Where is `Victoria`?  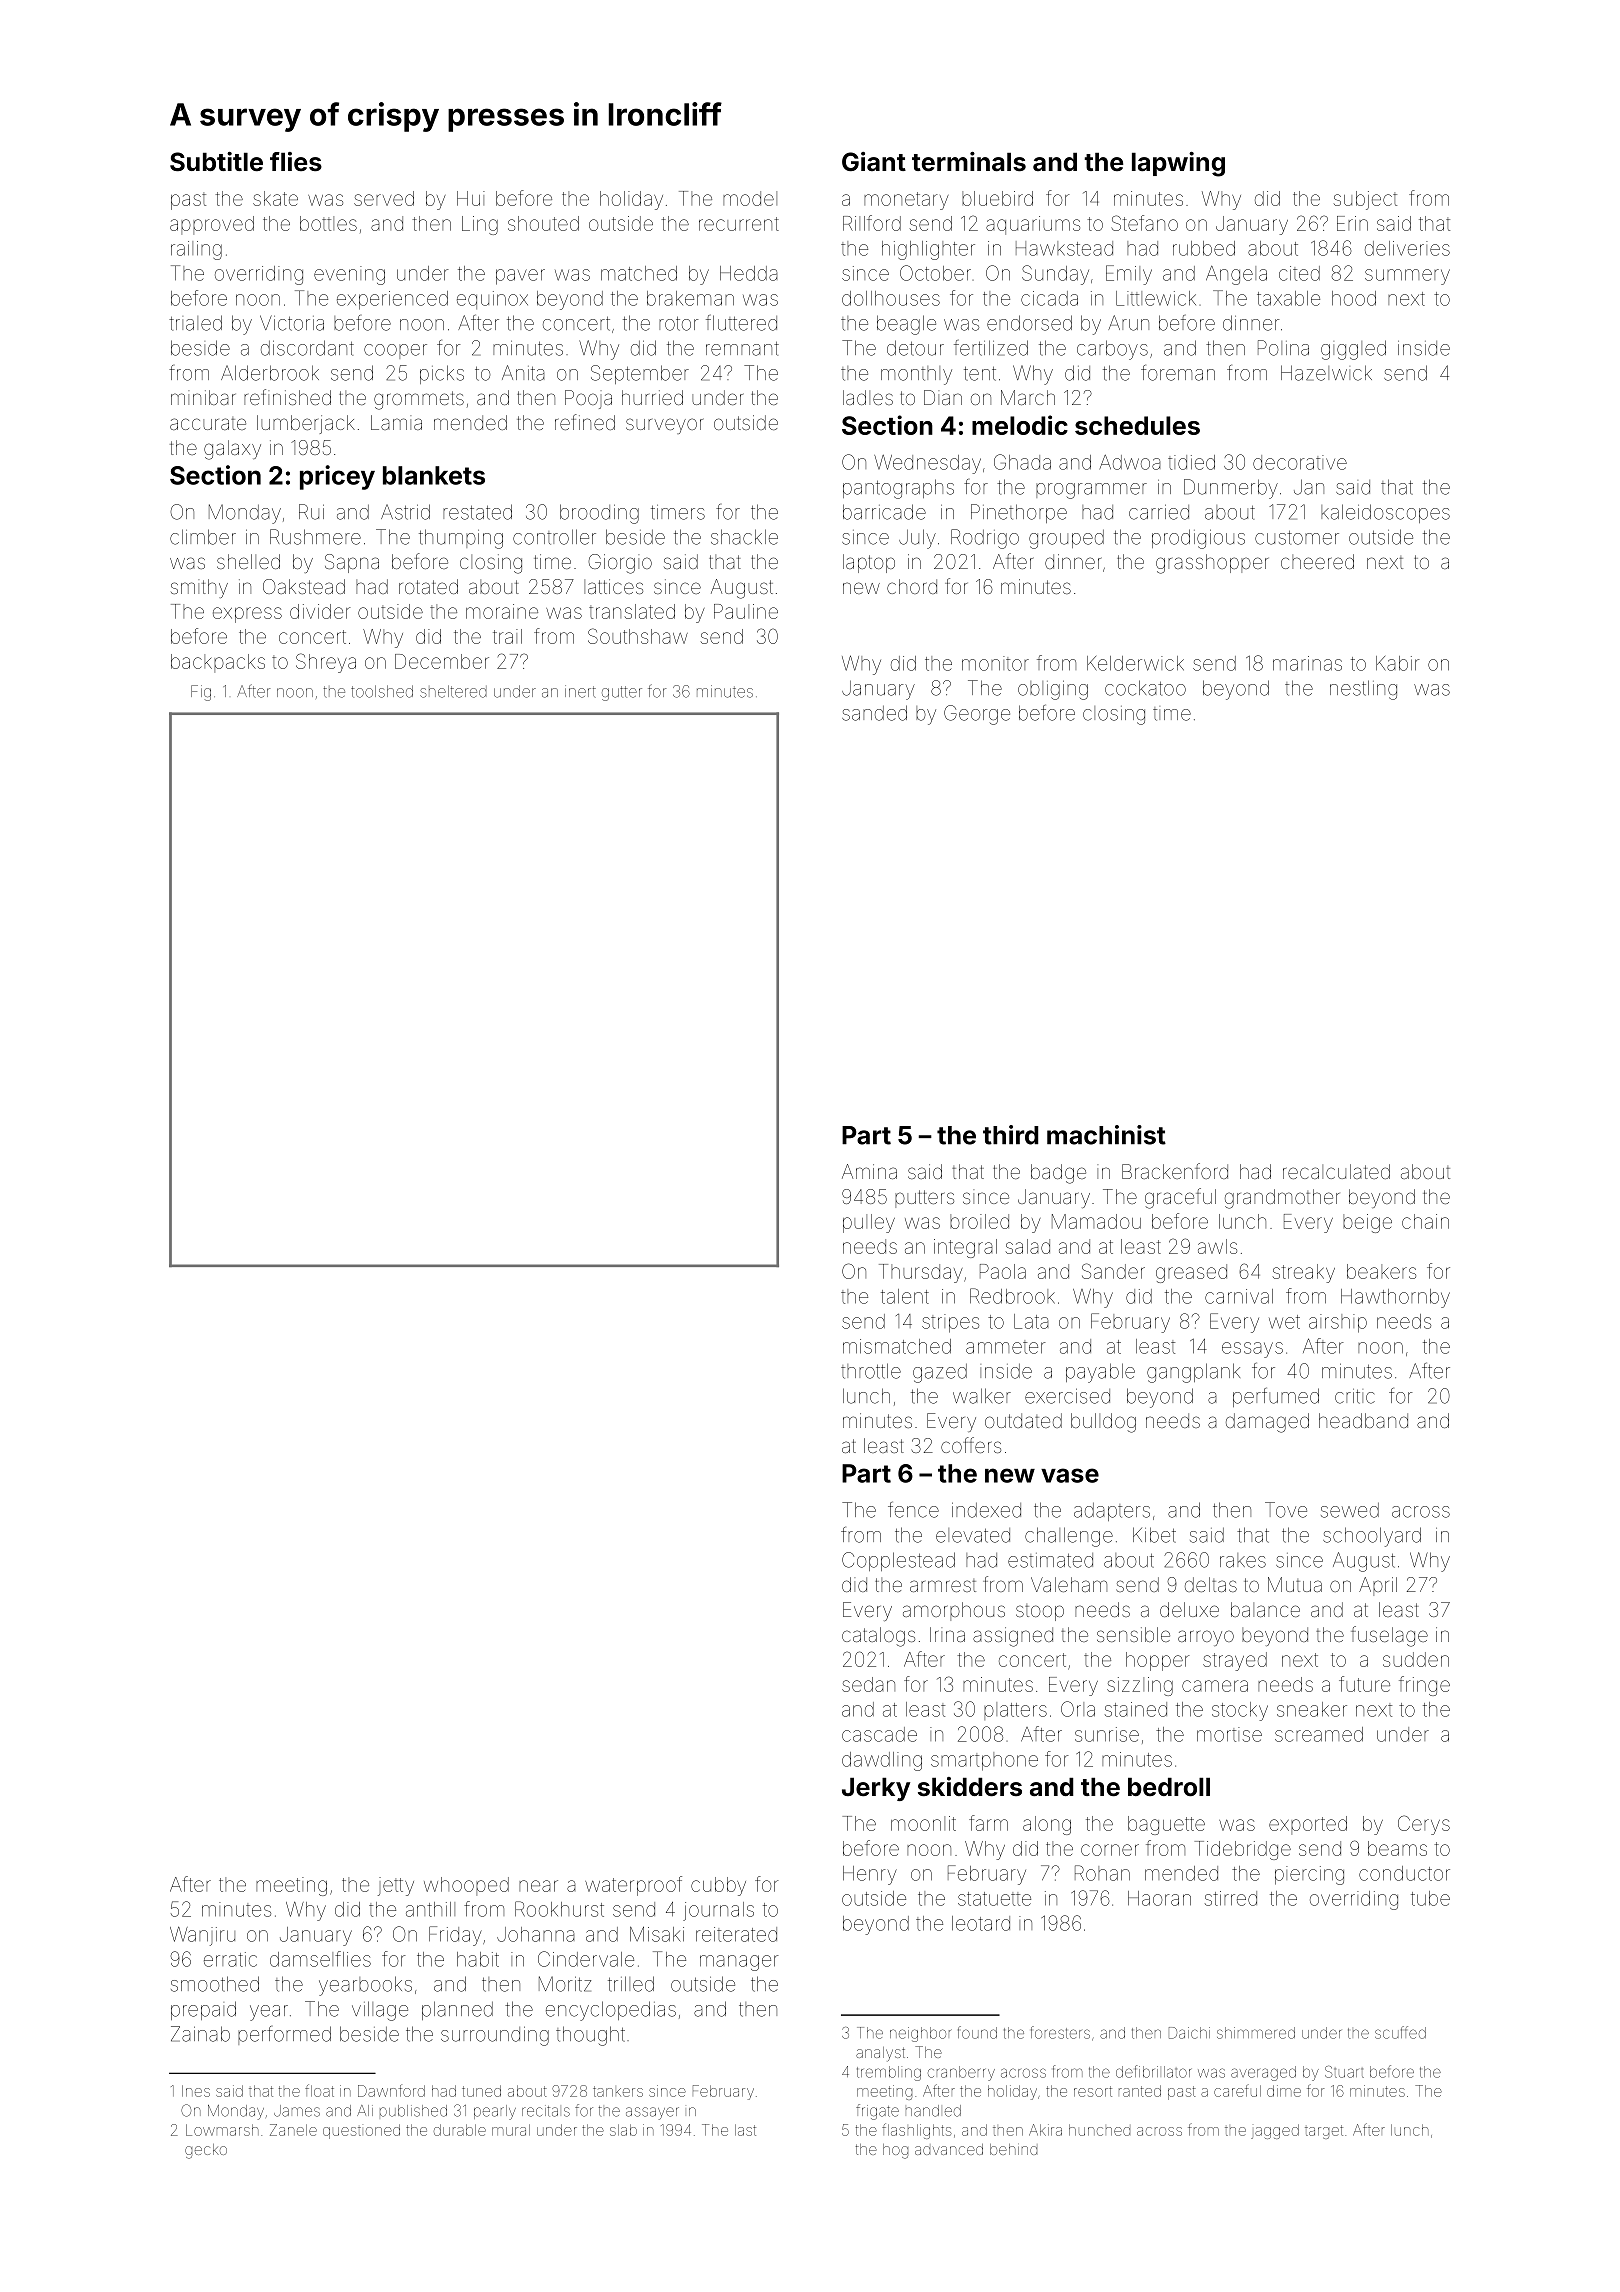
Victoria is located at coordinates (292, 323).
